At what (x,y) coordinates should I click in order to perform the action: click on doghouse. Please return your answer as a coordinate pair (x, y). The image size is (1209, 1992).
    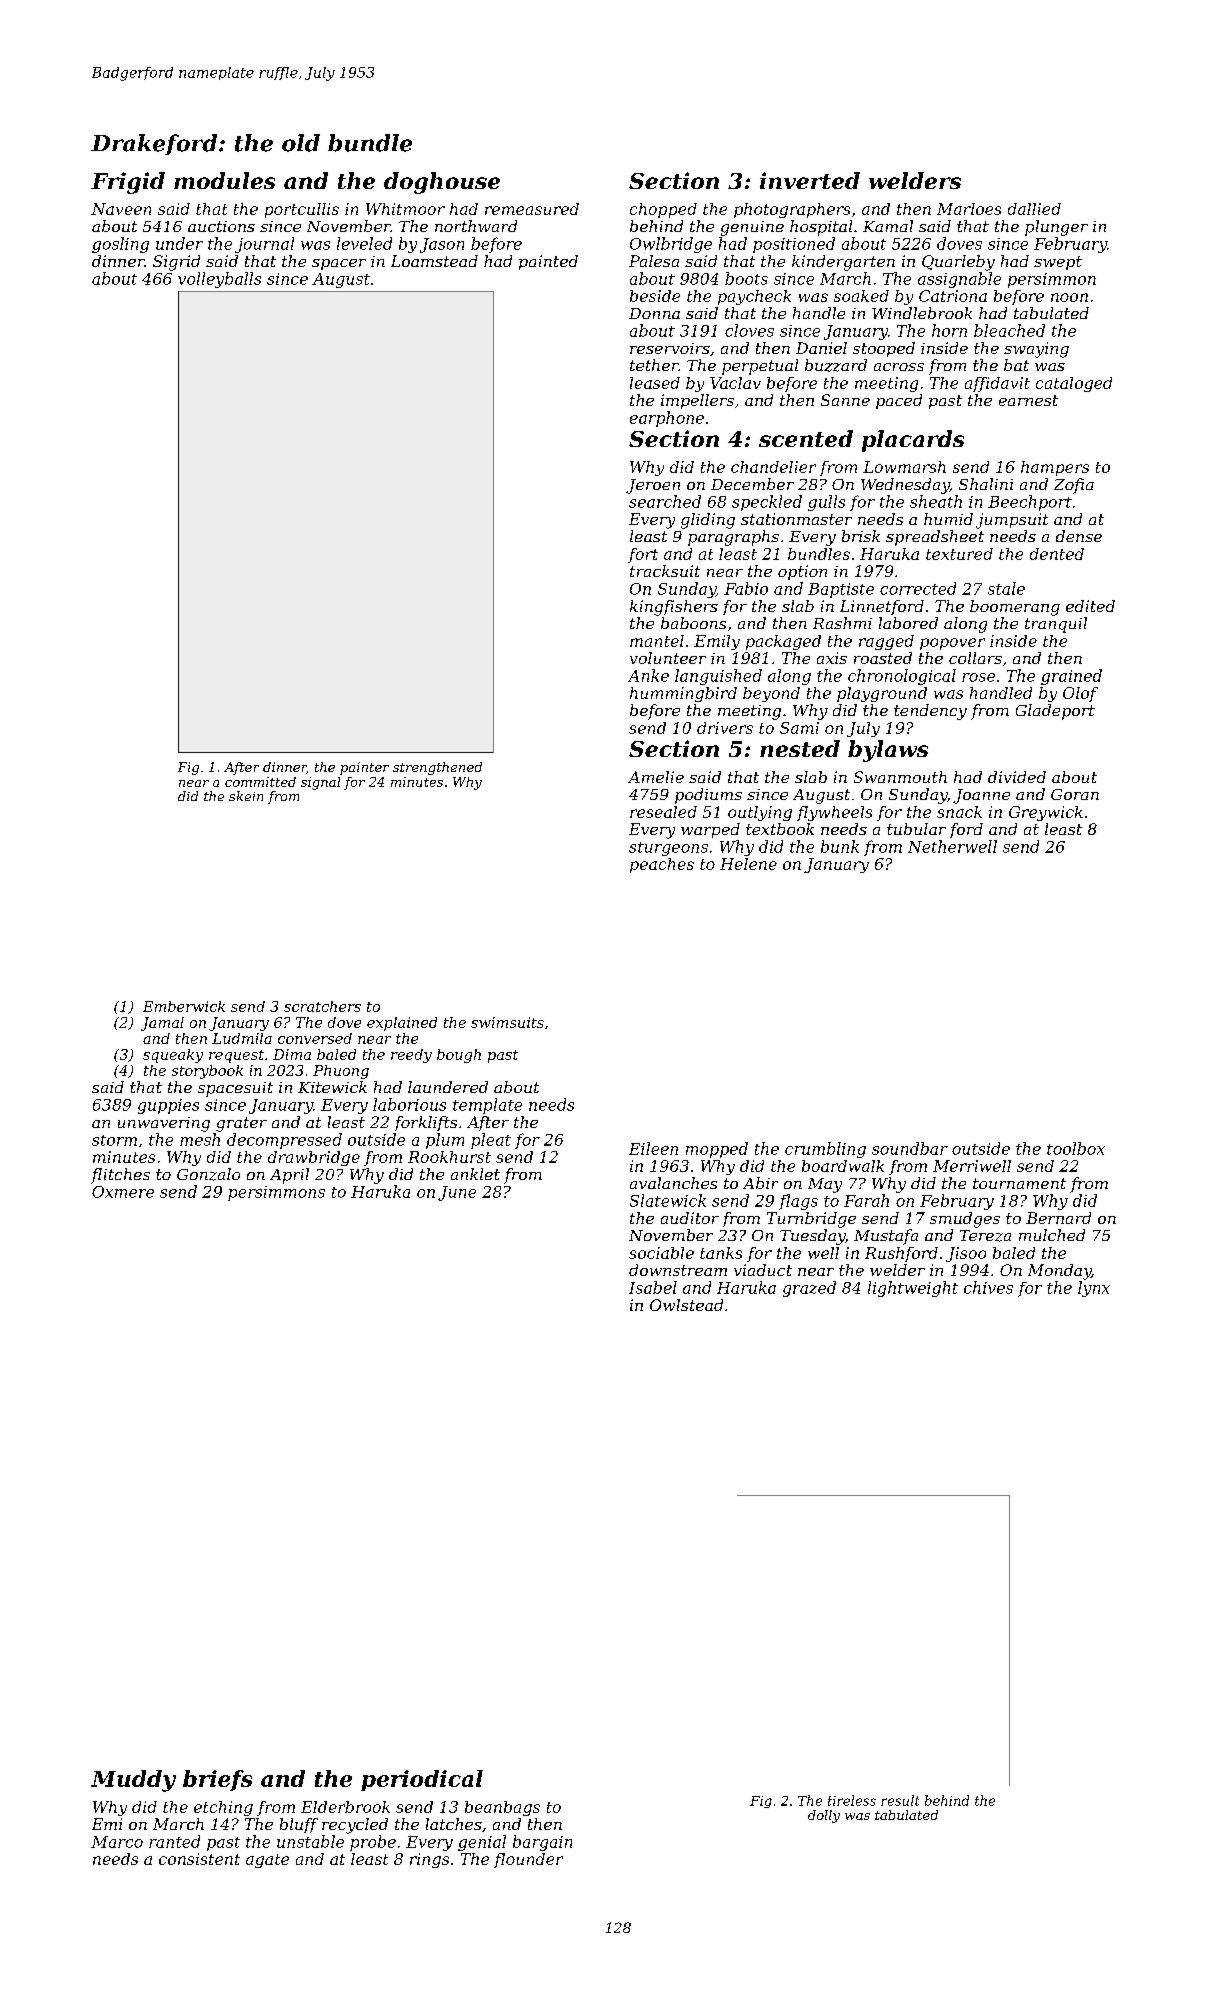
    Looking at the image, I should click on (442, 183).
